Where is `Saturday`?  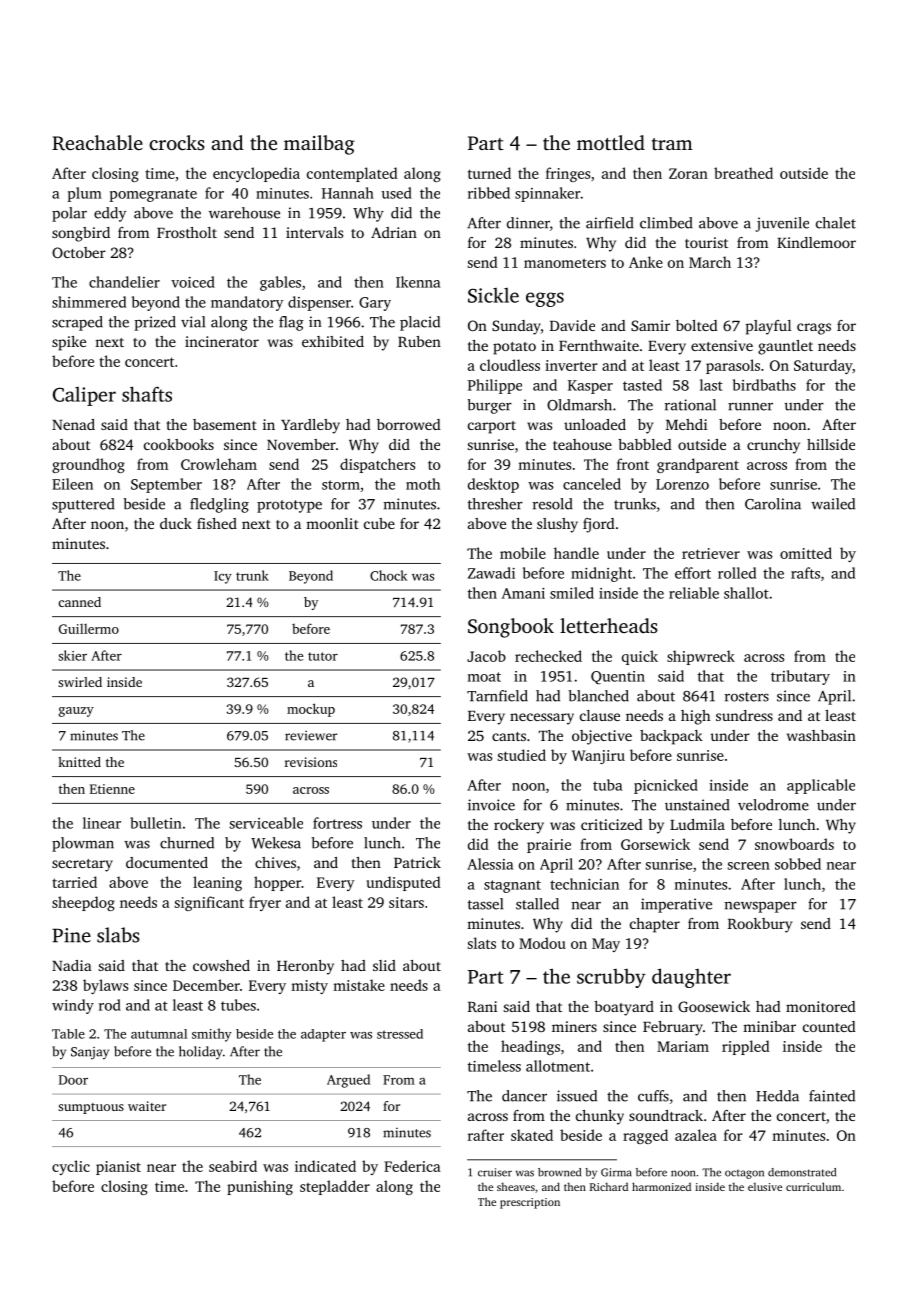 Saturday is located at coordinates (823, 366).
